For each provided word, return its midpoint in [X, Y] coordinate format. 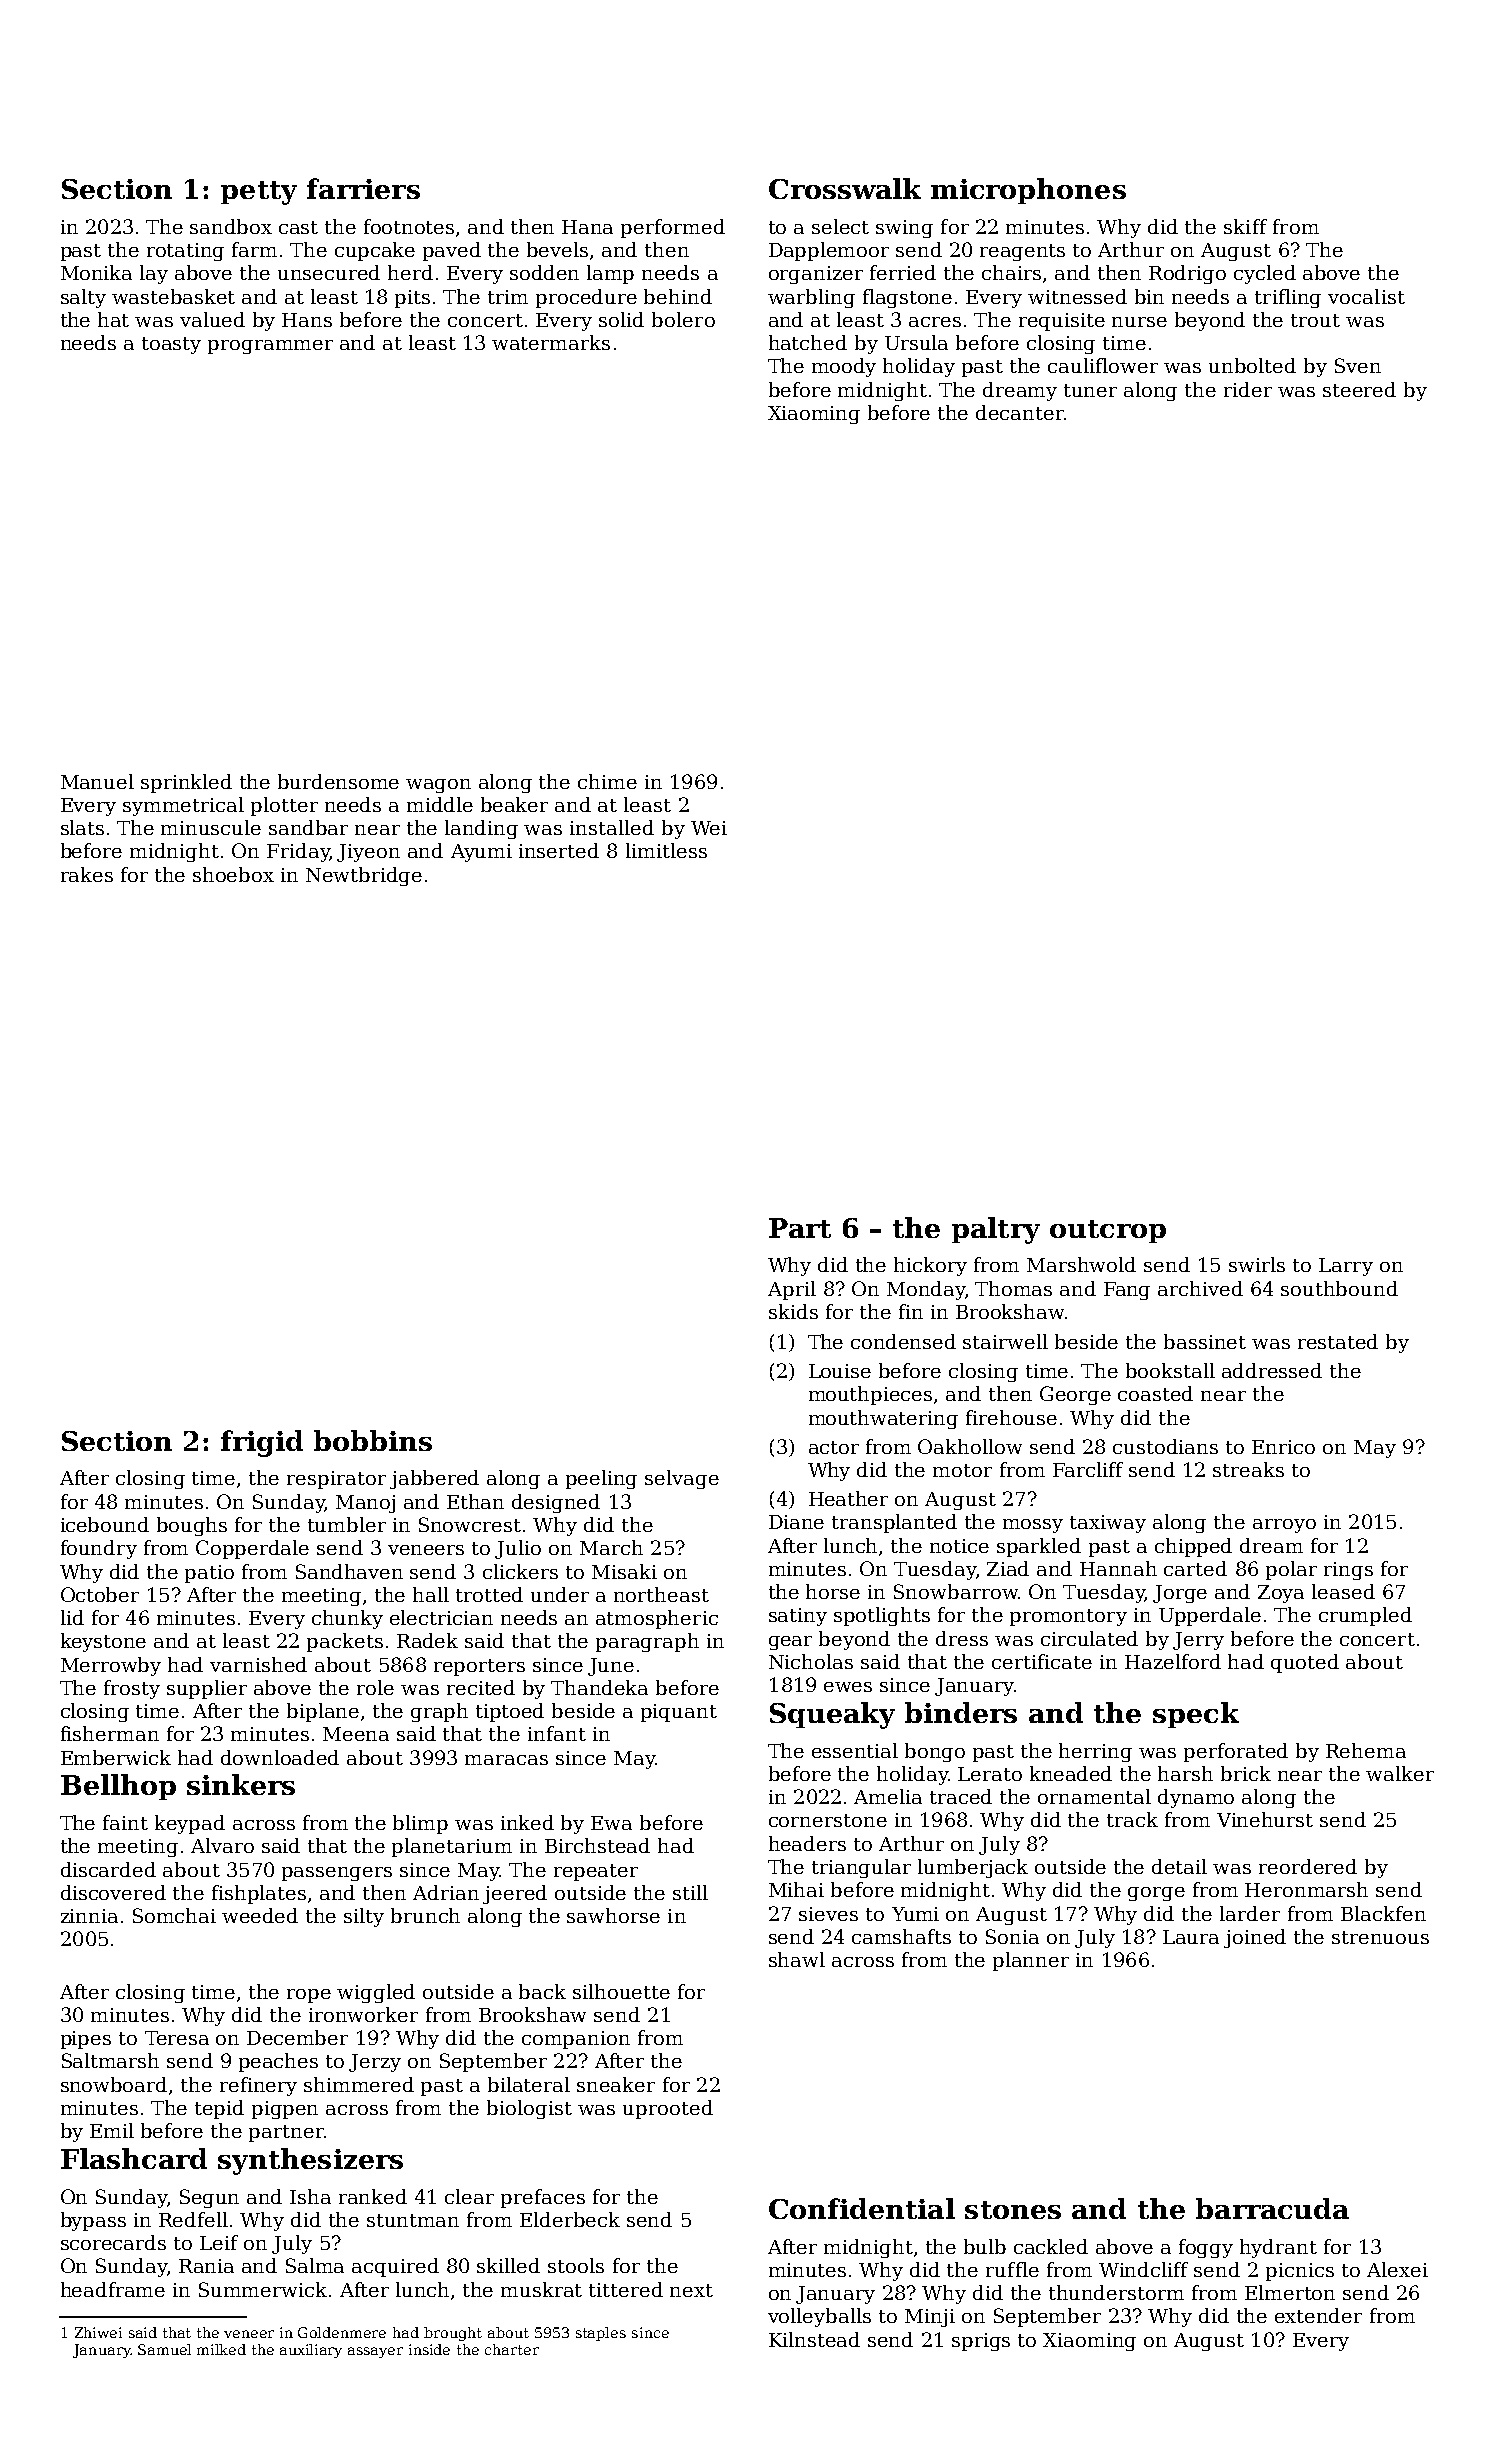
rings [1348, 1571]
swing [904, 229]
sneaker [616, 2084]
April [792, 1290]
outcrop [1108, 1231]
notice [959, 1546]
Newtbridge [364, 876]
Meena [356, 1734]
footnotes [409, 226]
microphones [1028, 191]
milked [221, 2349]
